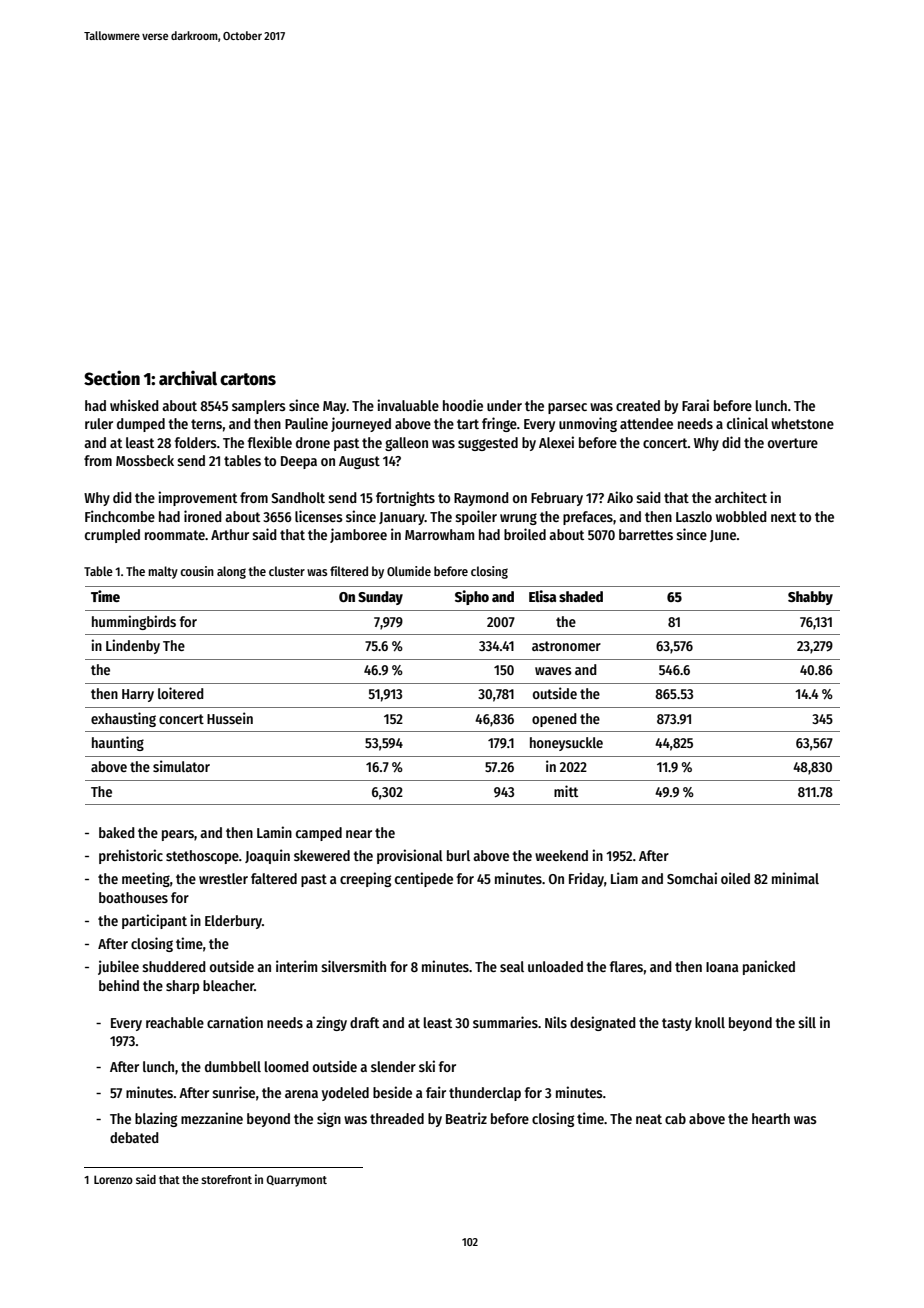  What do you see at coordinates (156, 1119) in the screenshot?
I see `blazing` at bounding box center [156, 1119].
